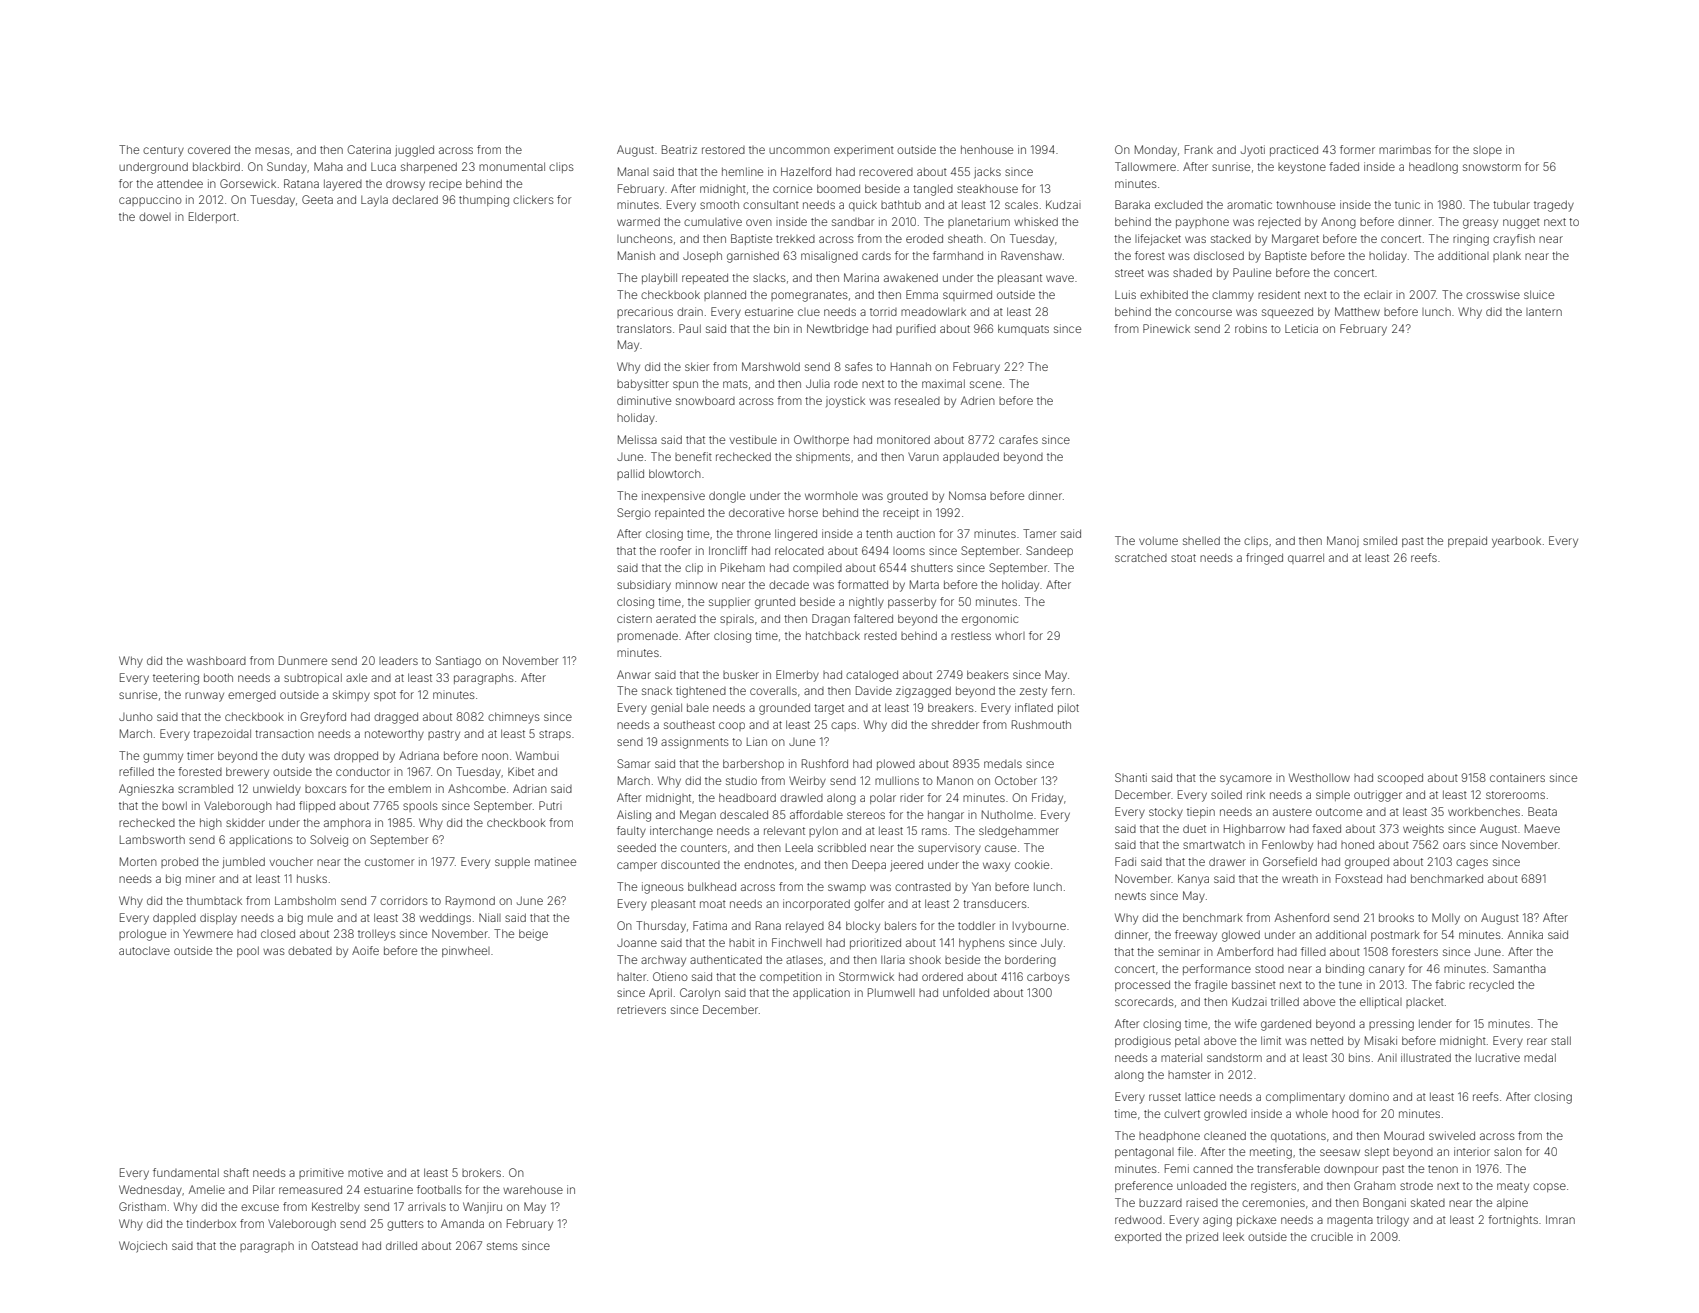  I want to click on Gristham, so click(142, 1206).
